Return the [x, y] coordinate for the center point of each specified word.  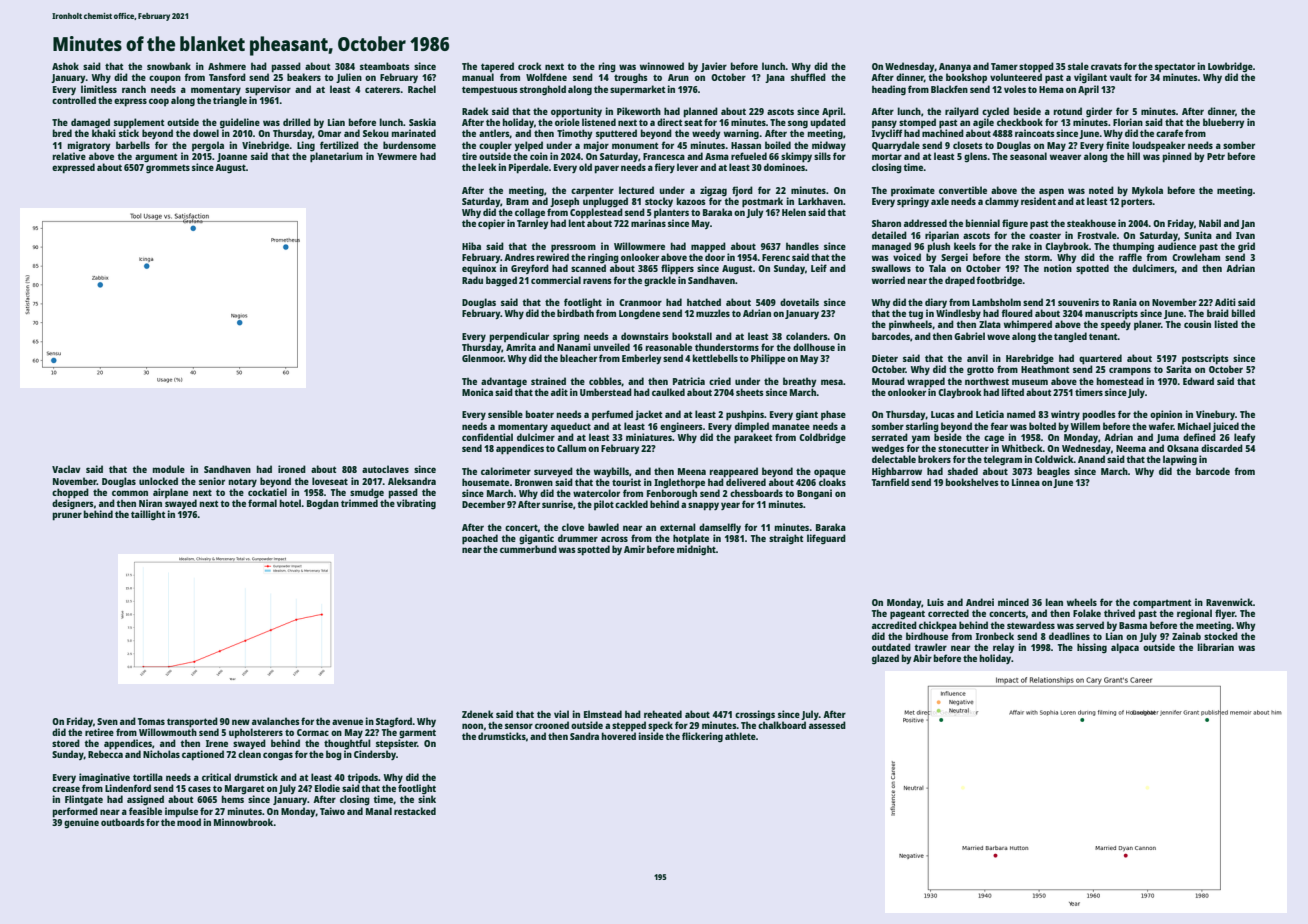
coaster [1045, 235]
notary [243, 482]
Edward [1198, 381]
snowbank [169, 66]
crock [530, 66]
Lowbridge [1230, 67]
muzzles [713, 313]
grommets [168, 169]
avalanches [276, 721]
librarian [1216, 647]
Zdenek [478, 714]
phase [833, 415]
